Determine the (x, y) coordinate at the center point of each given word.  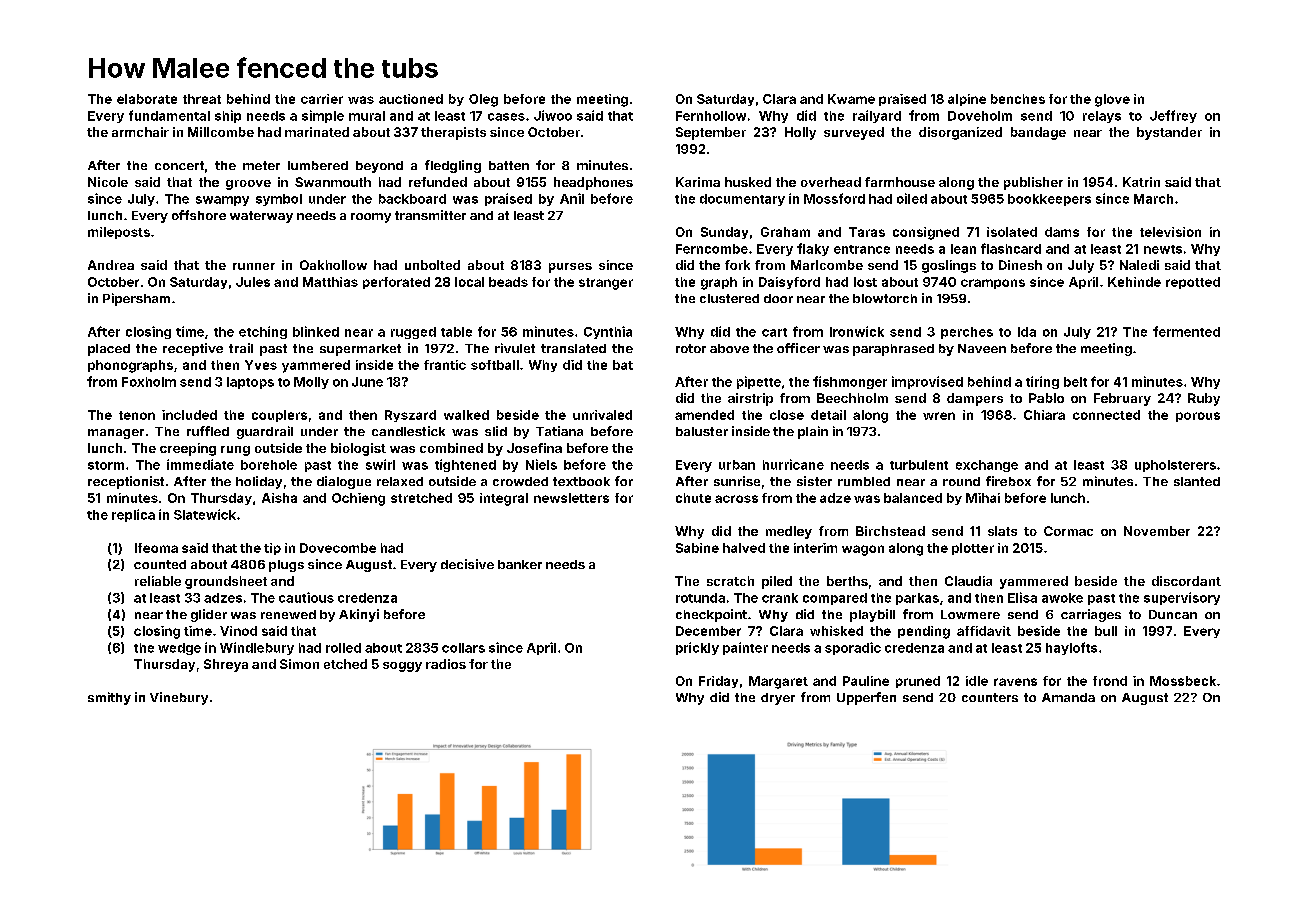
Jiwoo (553, 115)
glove (1112, 100)
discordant (1186, 581)
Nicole (108, 182)
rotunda (700, 598)
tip (272, 549)
